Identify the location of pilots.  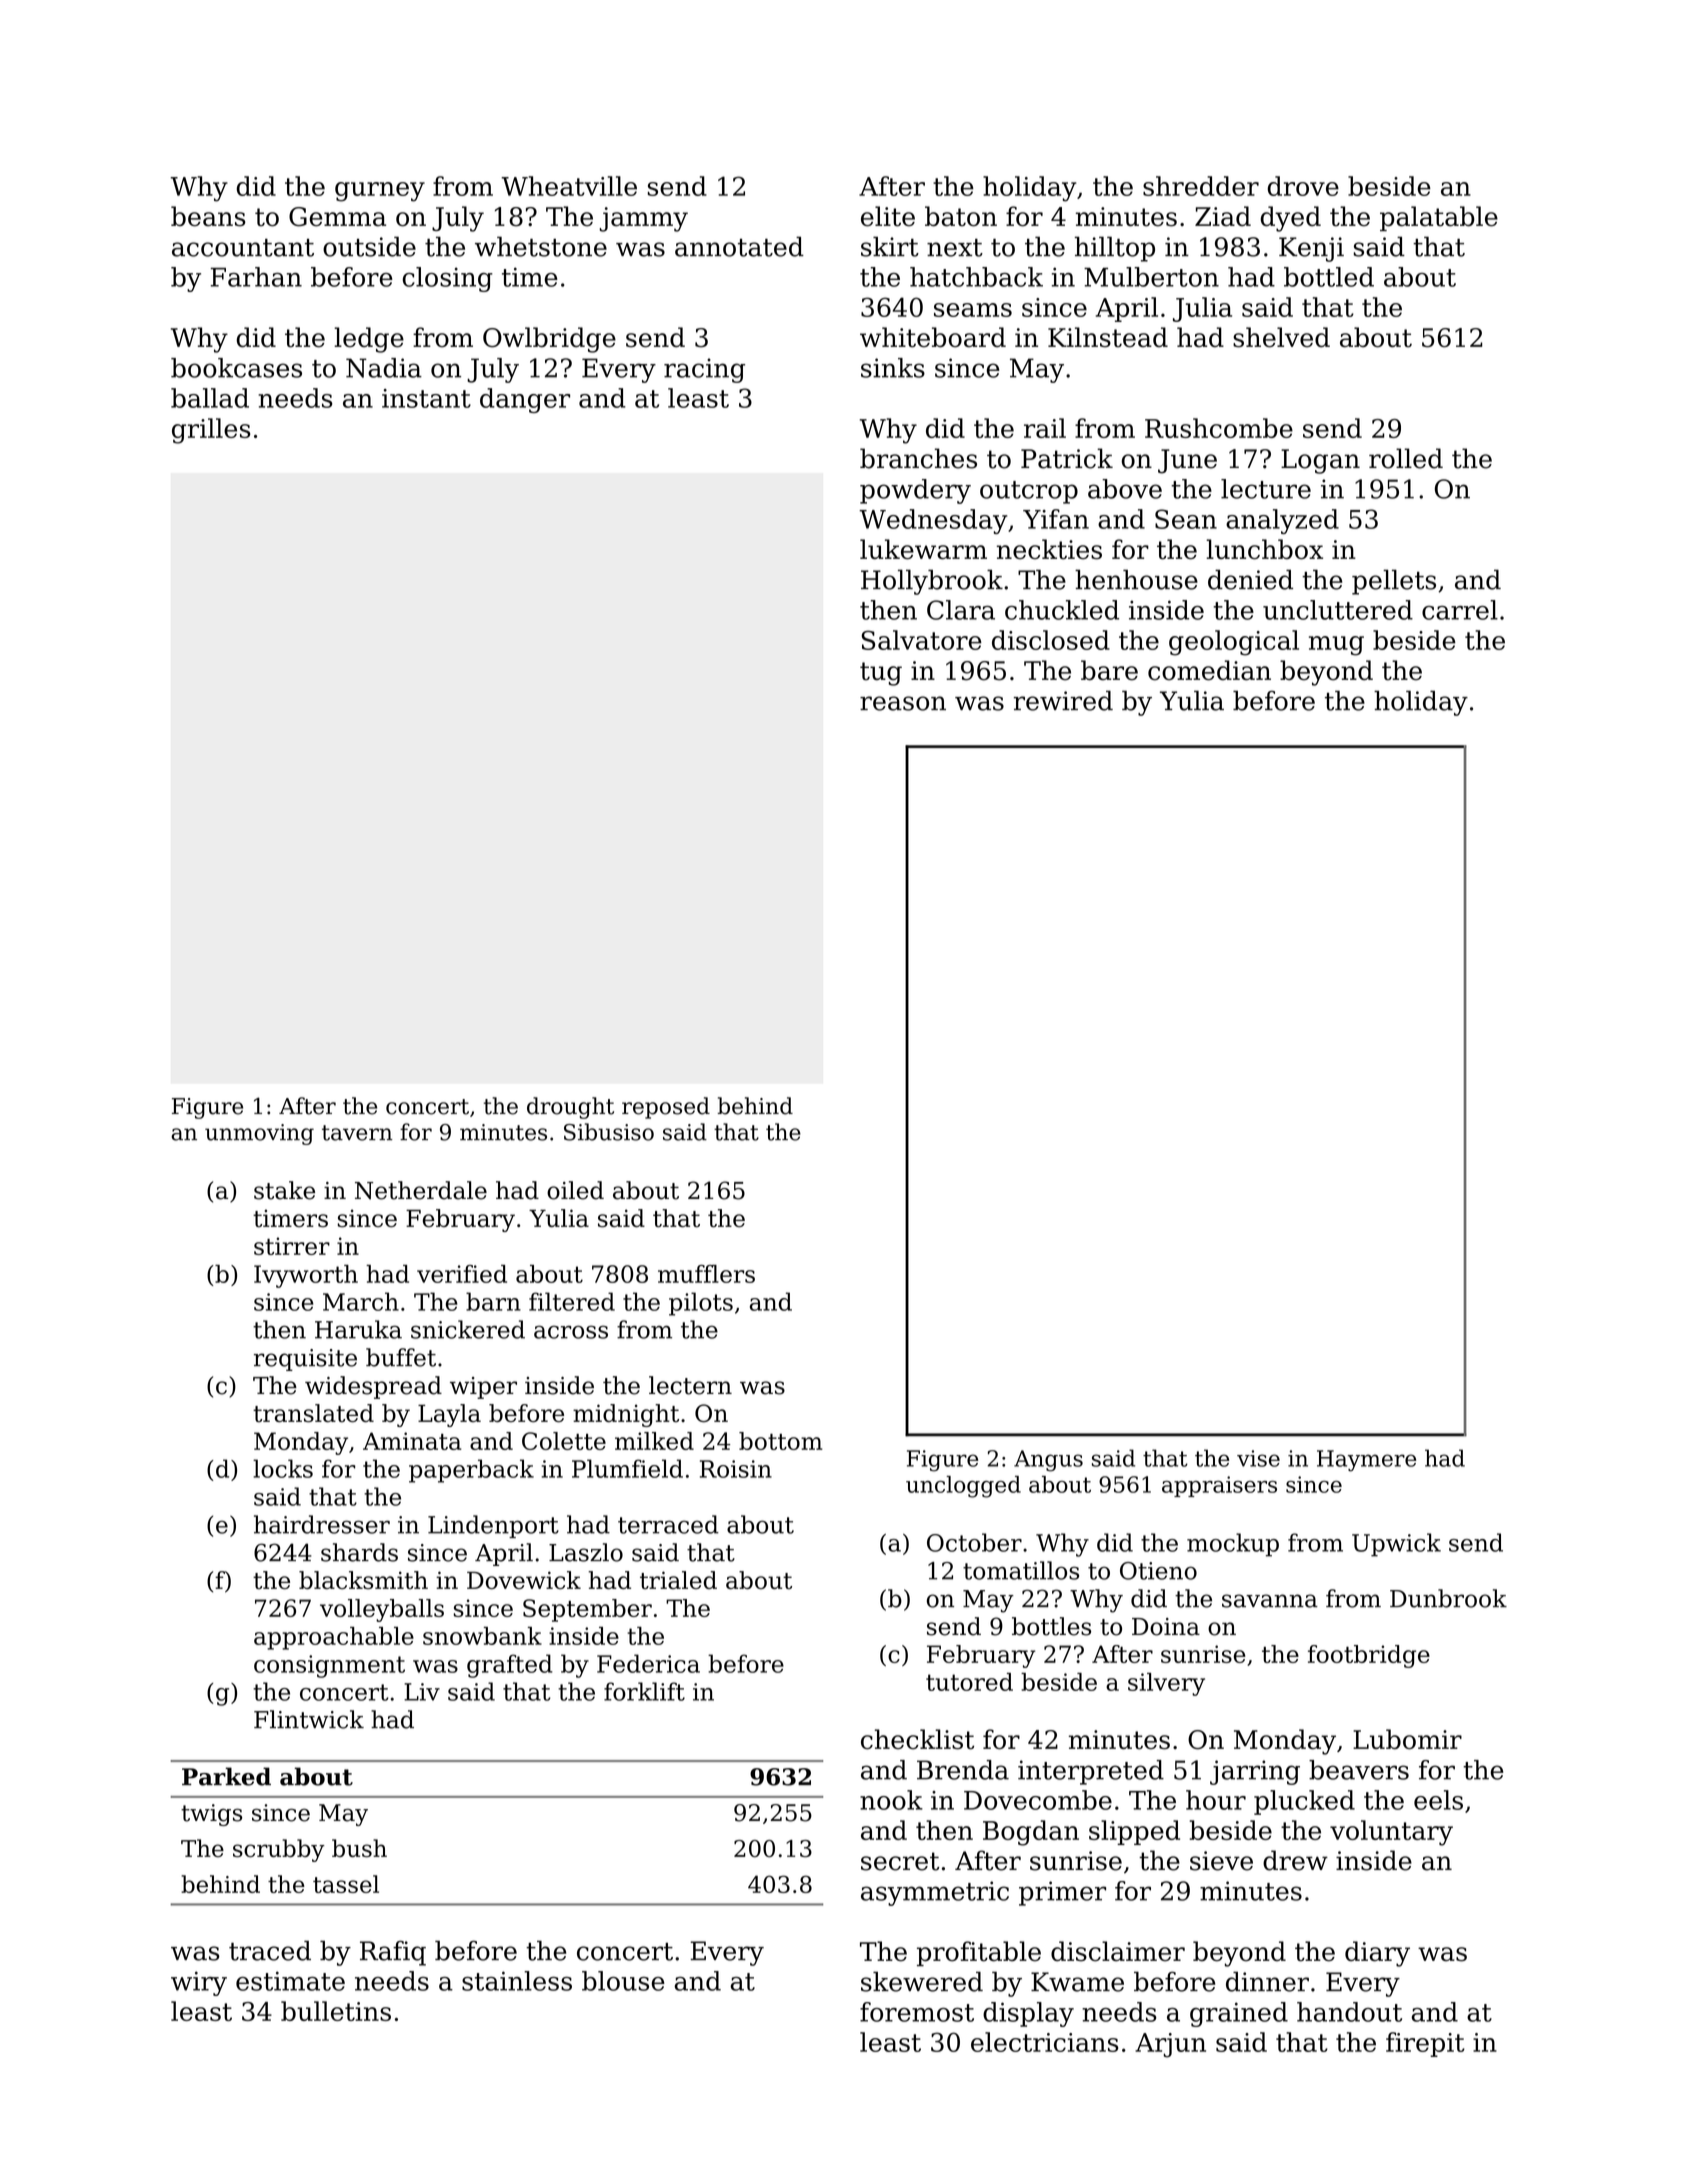
(701, 1304).
